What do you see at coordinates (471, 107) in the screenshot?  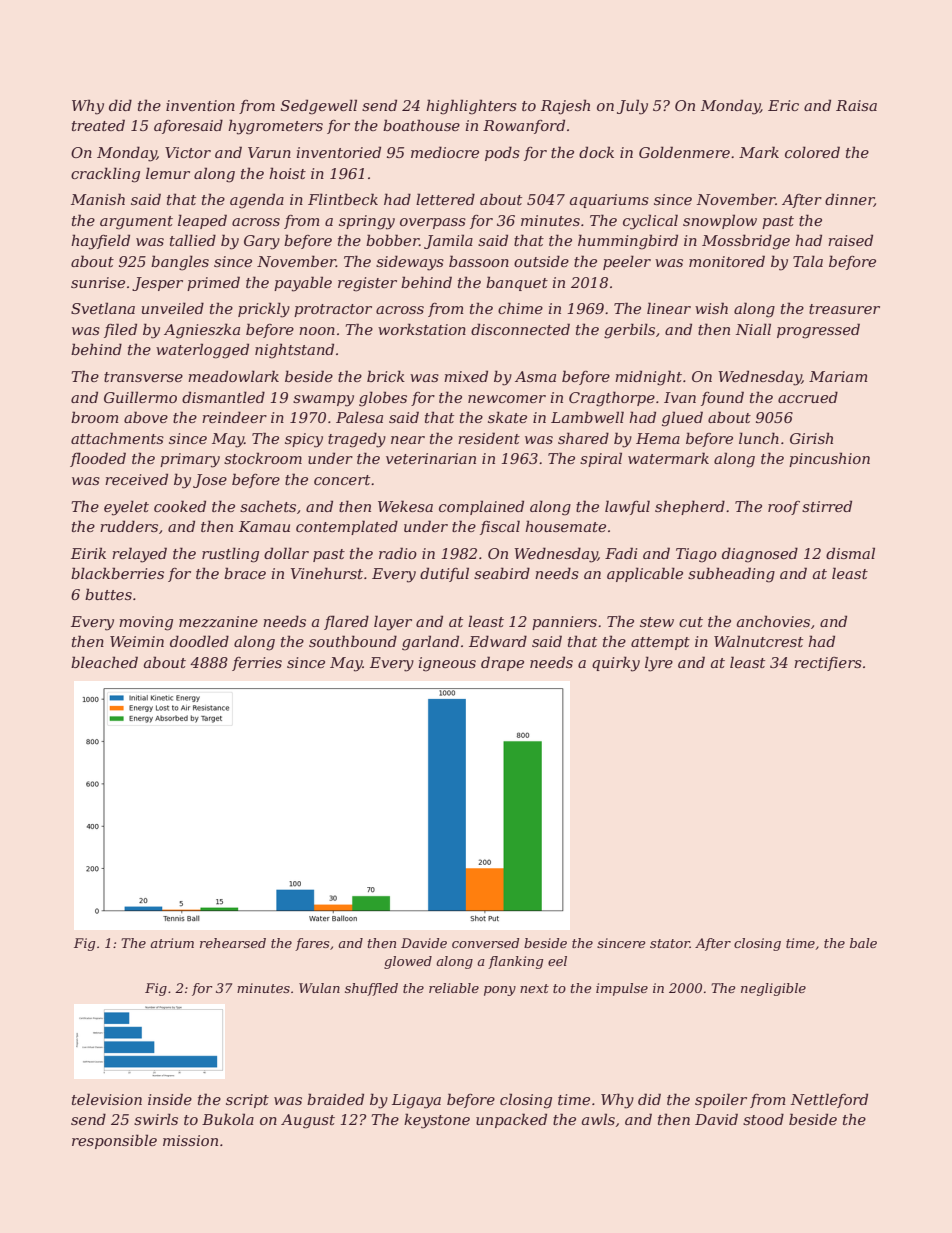 I see `highlighters` at bounding box center [471, 107].
